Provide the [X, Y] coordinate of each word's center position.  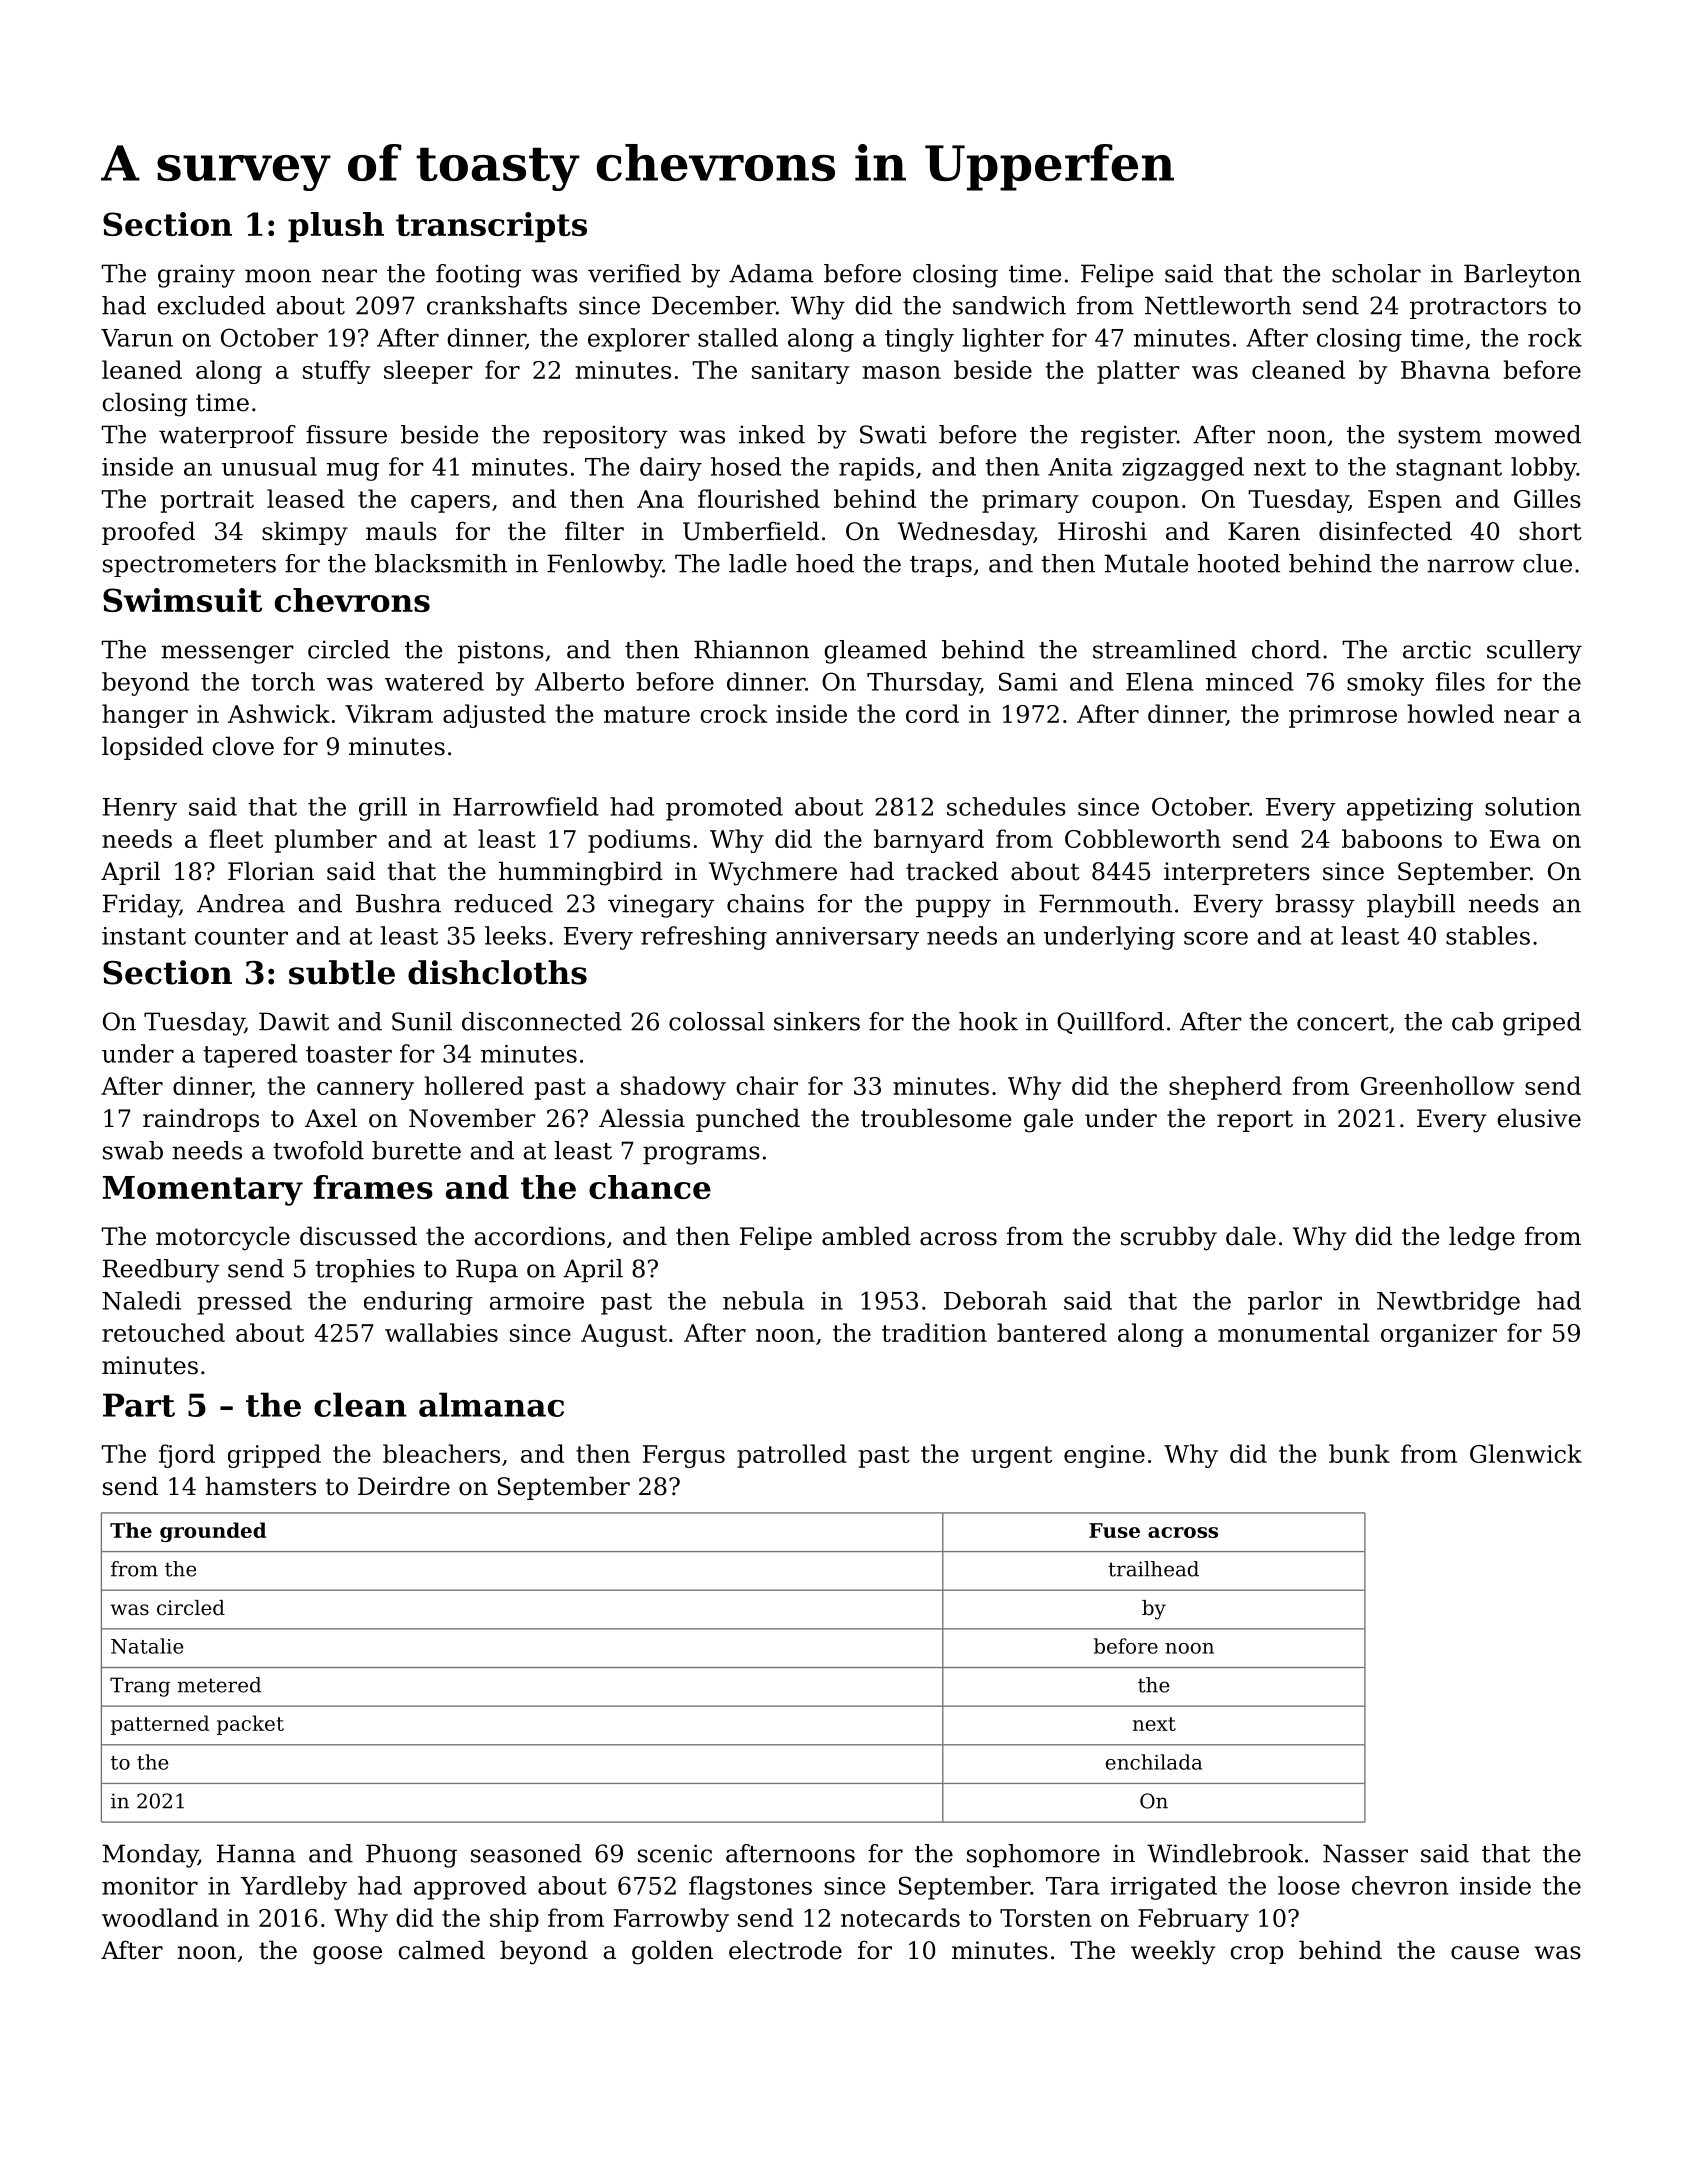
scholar [1376, 273]
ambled [866, 1236]
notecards [900, 1917]
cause [1485, 1953]
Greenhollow [1437, 1085]
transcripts [491, 227]
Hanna [256, 1853]
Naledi [141, 1300]
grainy [196, 276]
